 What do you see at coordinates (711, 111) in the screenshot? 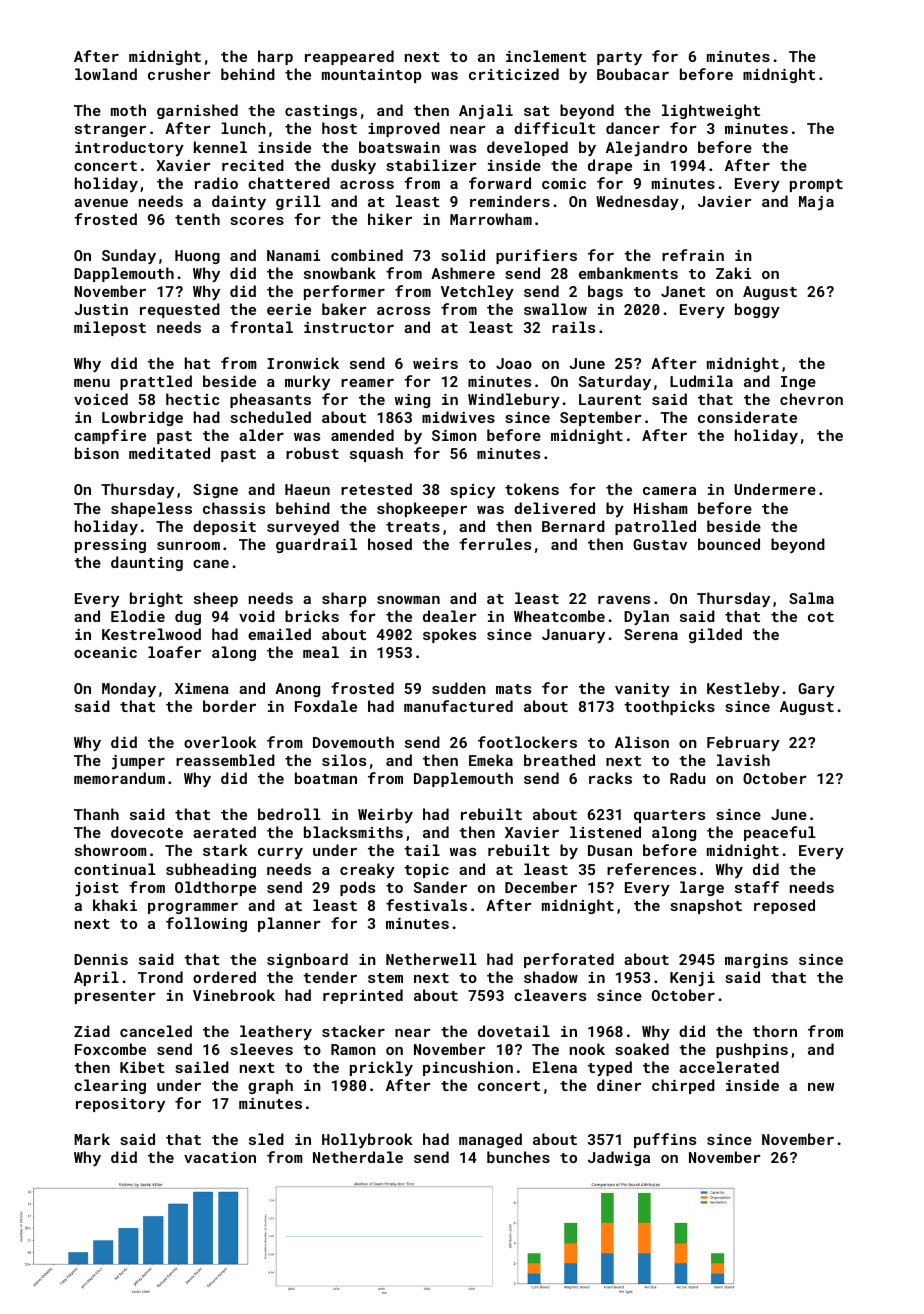
I see `lightweight` at bounding box center [711, 111].
